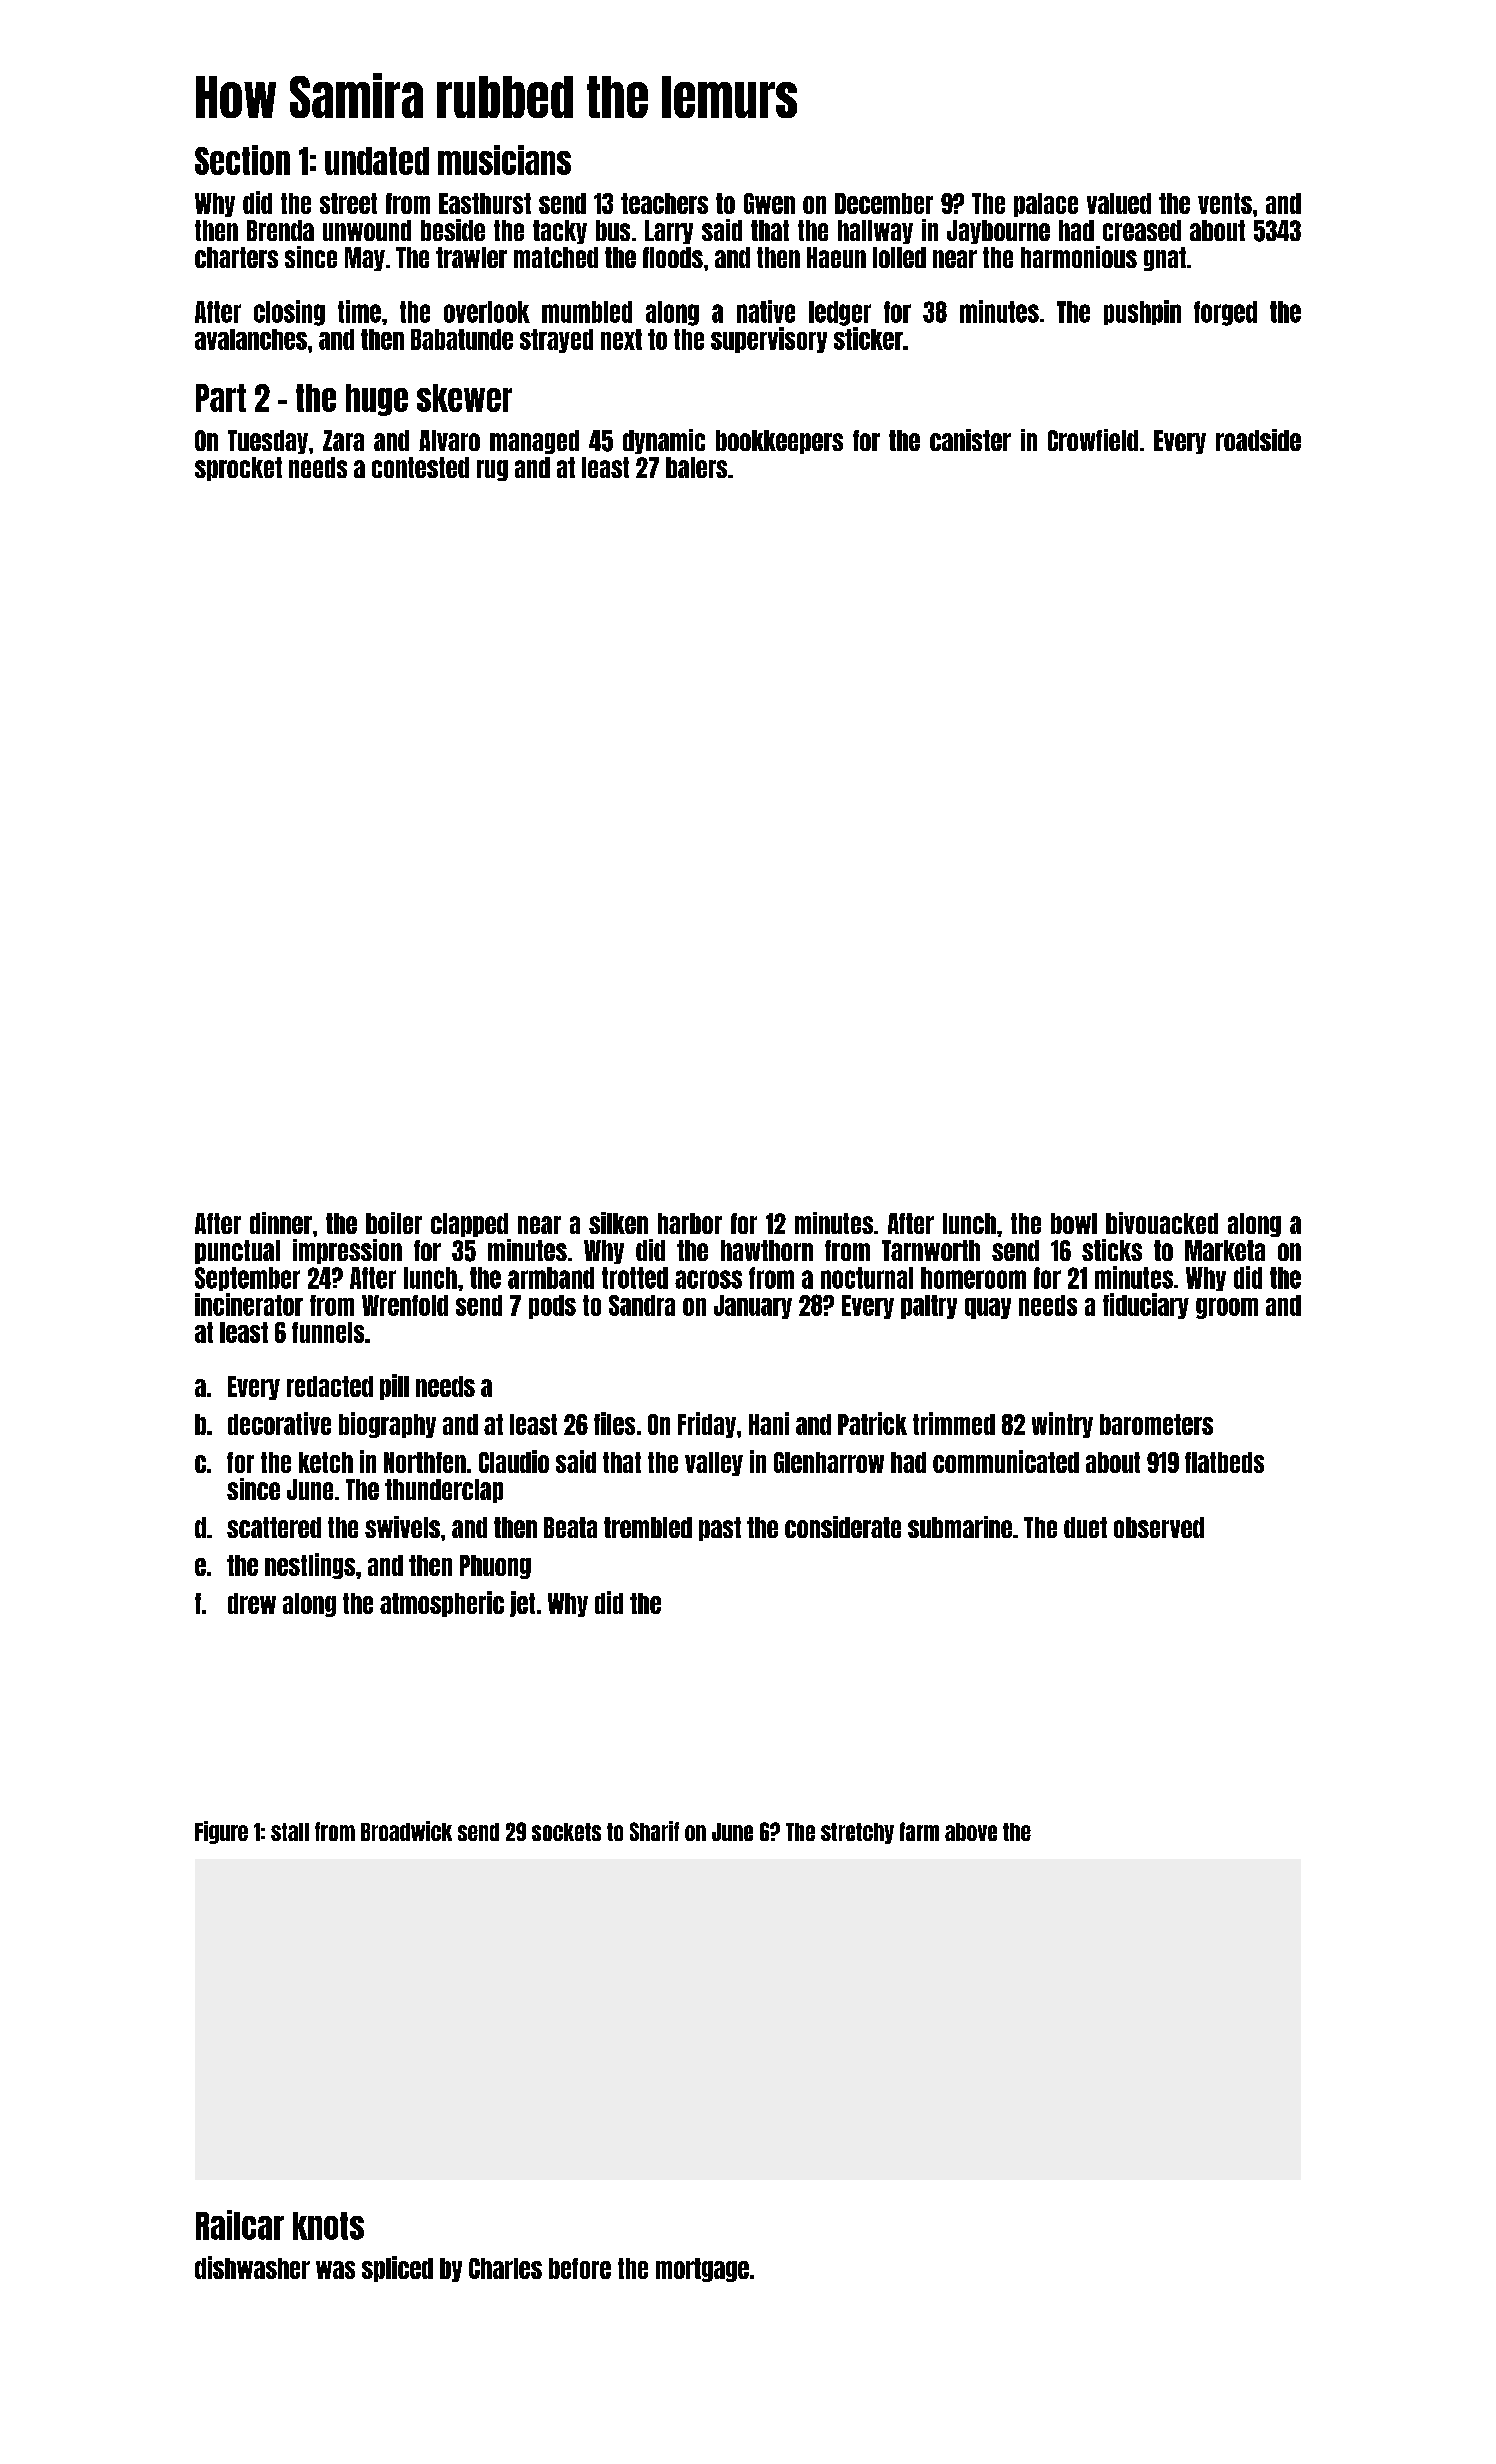  What do you see at coordinates (1227, 1308) in the page?
I see `groom` at bounding box center [1227, 1308].
